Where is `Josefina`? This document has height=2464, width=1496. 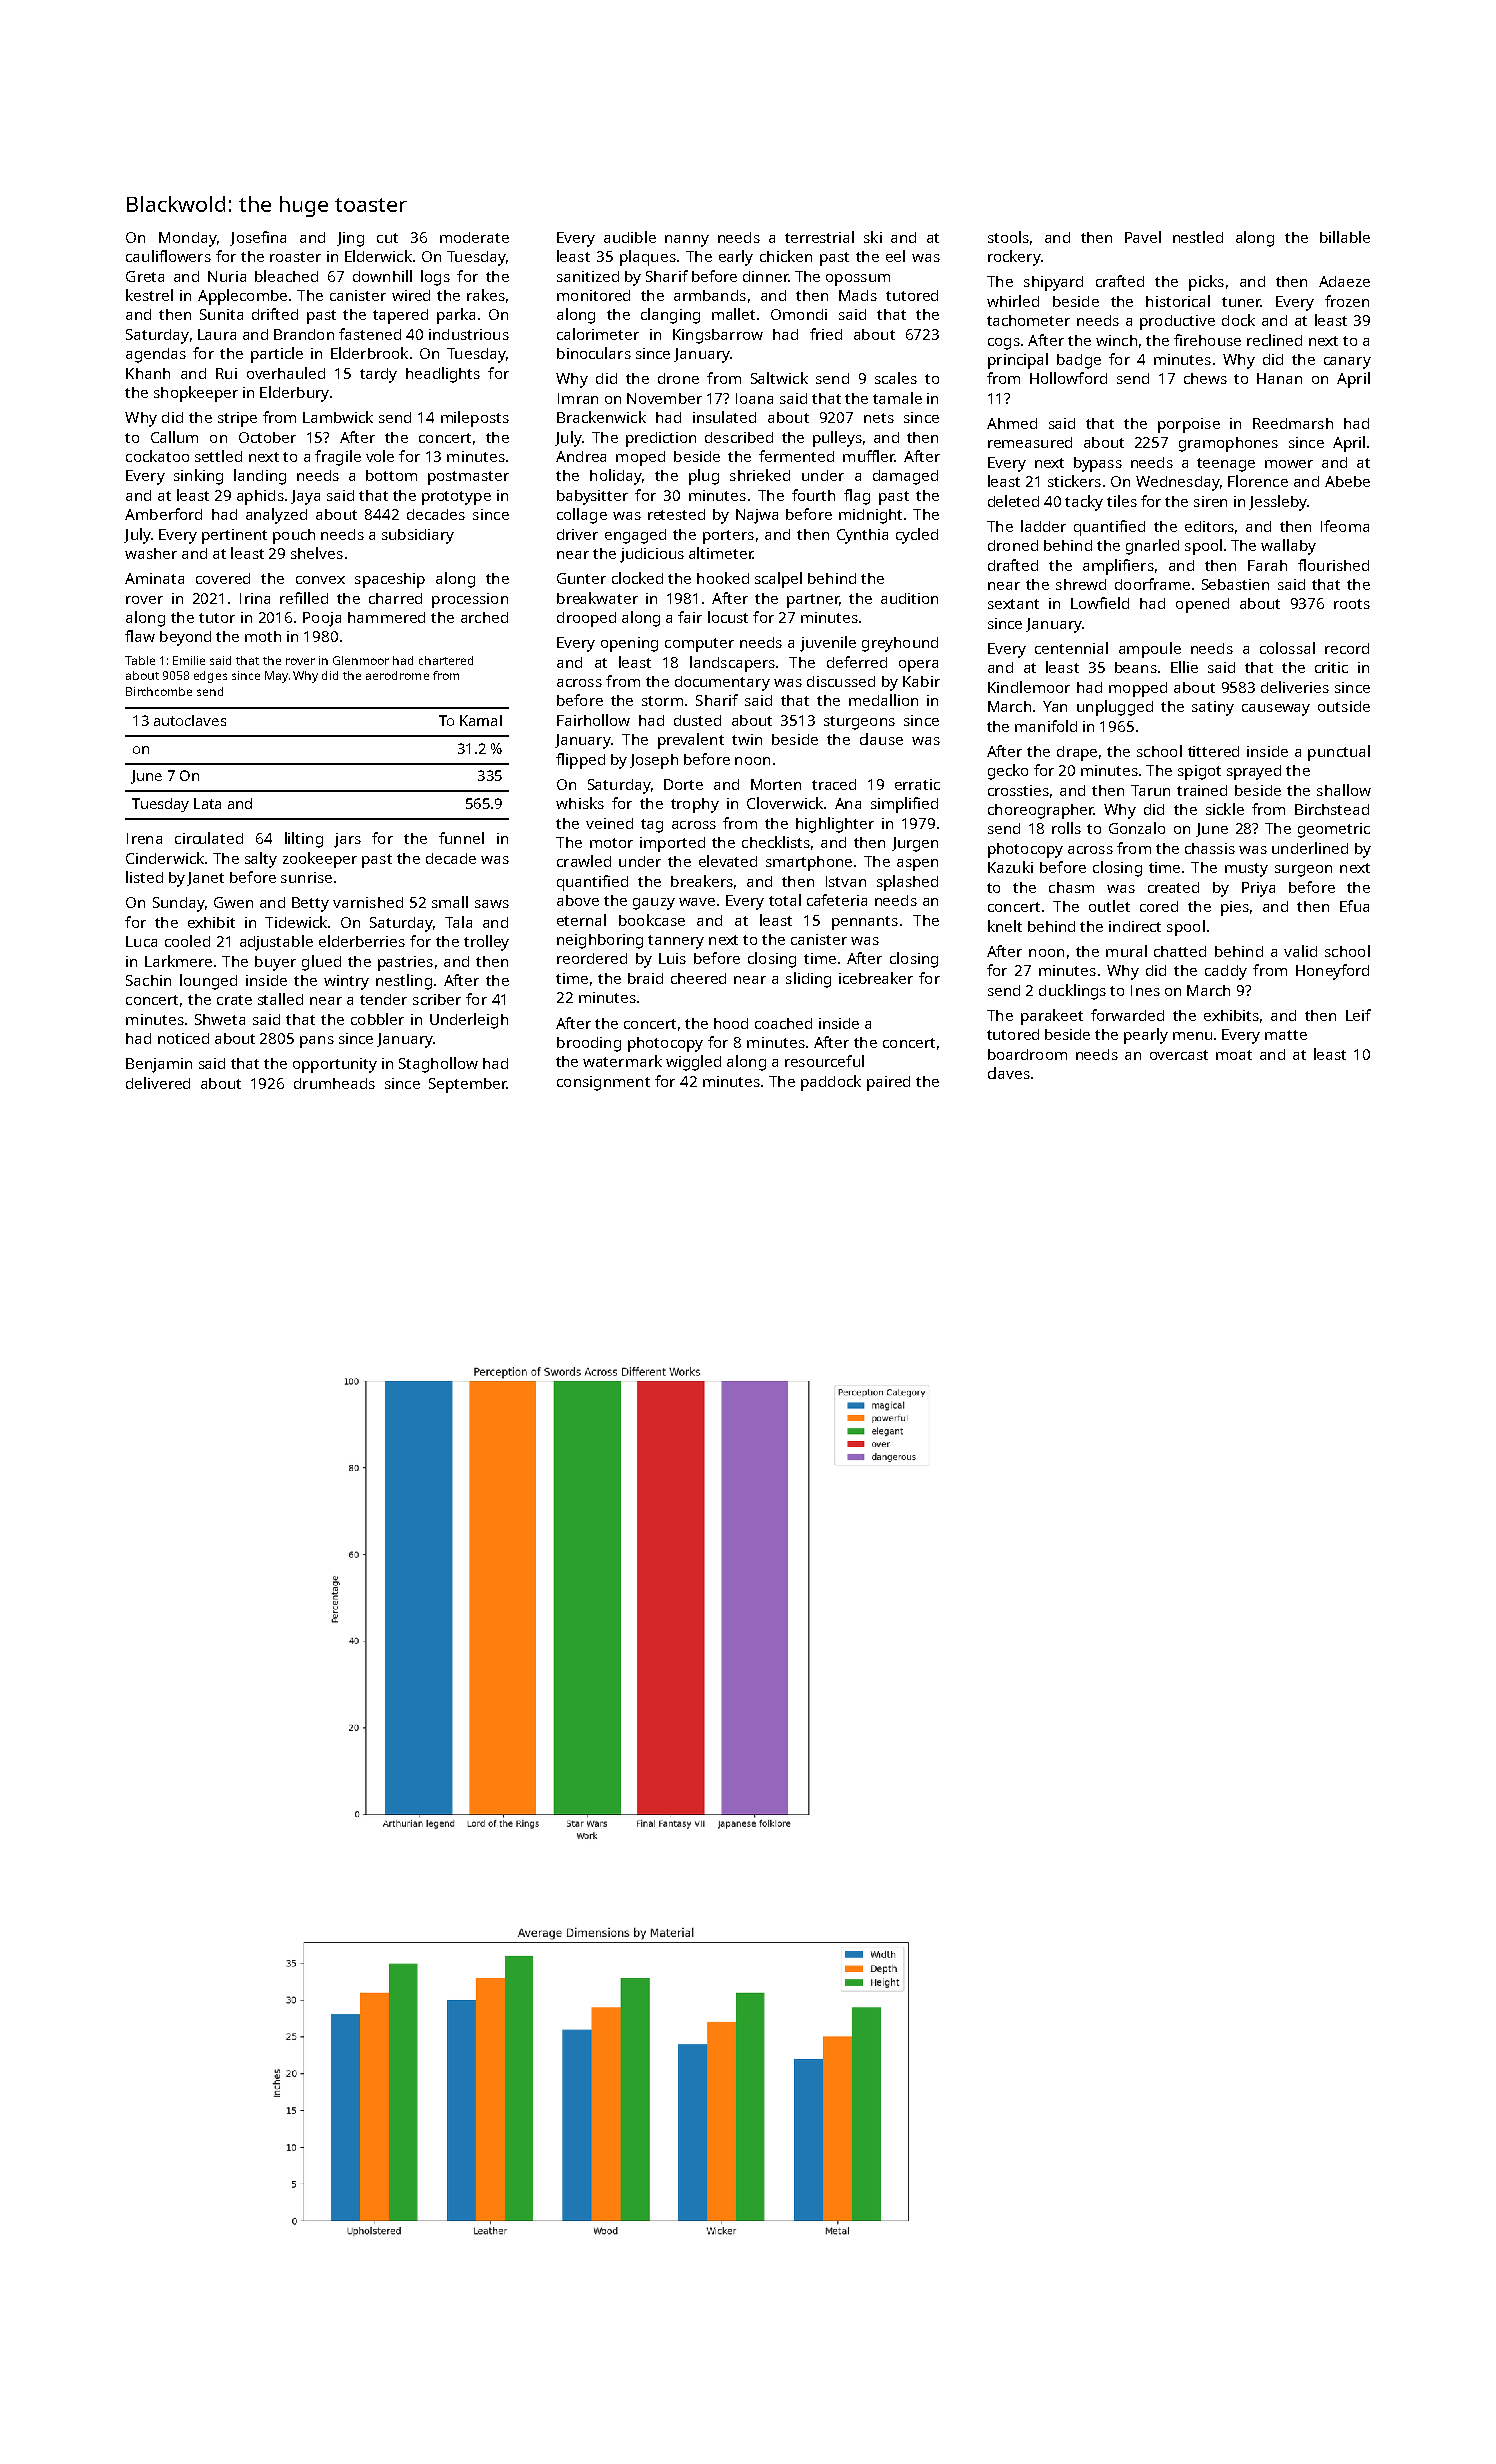 Josefina is located at coordinates (258, 238).
